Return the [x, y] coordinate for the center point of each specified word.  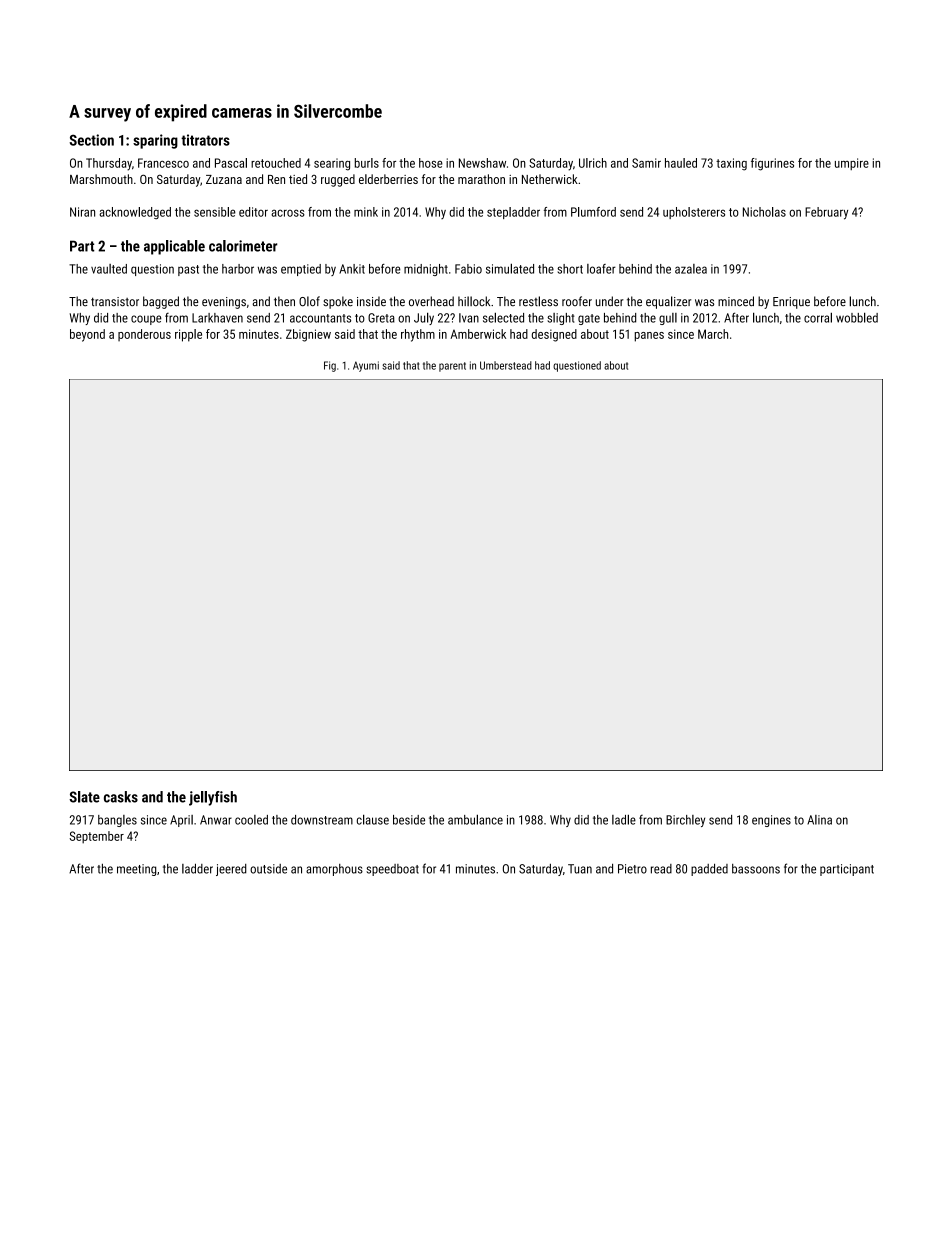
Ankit [352, 269]
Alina [819, 820]
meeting [136, 870]
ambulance [475, 819]
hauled [681, 163]
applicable [174, 247]
